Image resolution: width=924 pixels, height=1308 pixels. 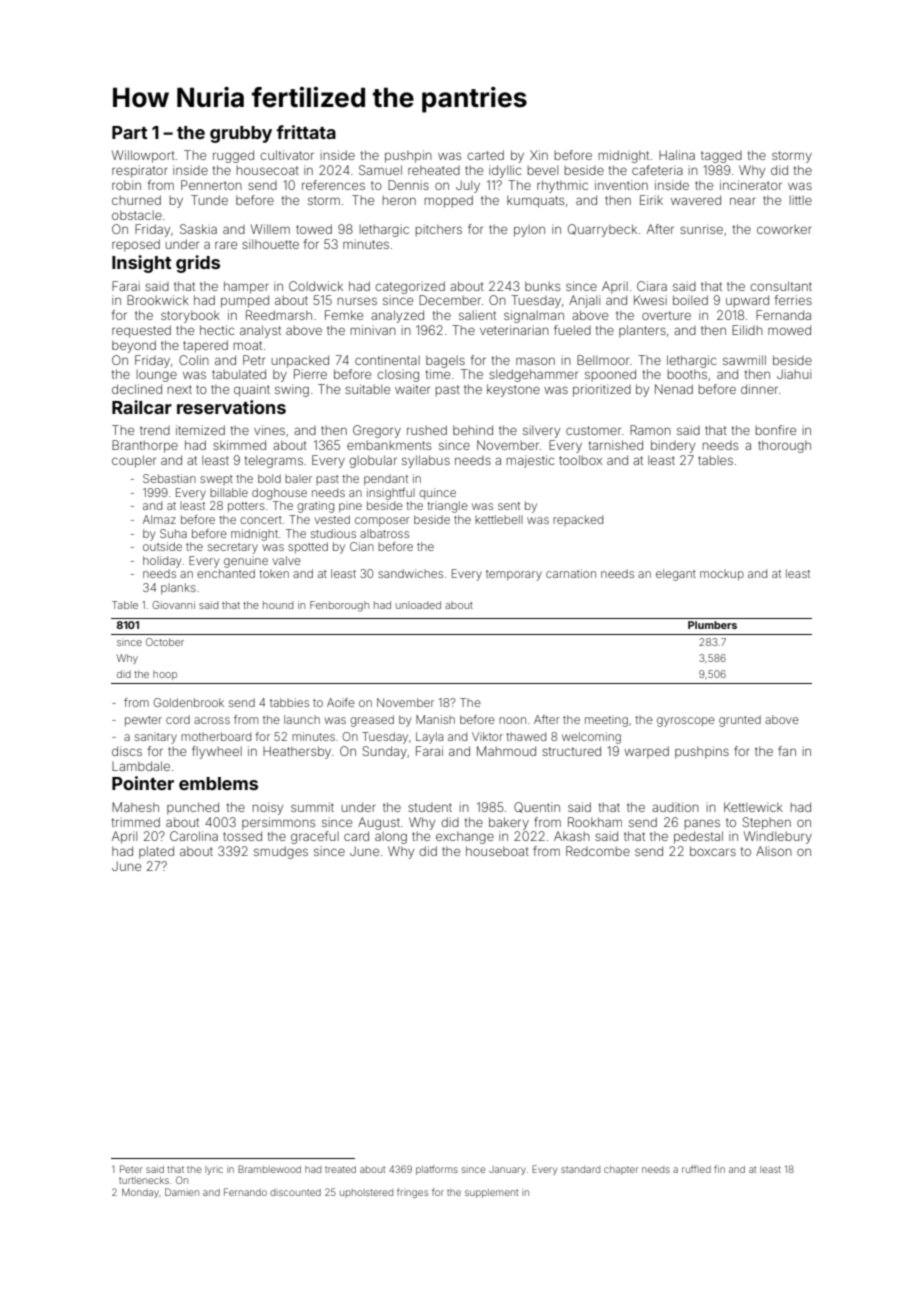 What do you see at coordinates (776, 430) in the document?
I see `bonfire` at bounding box center [776, 430].
